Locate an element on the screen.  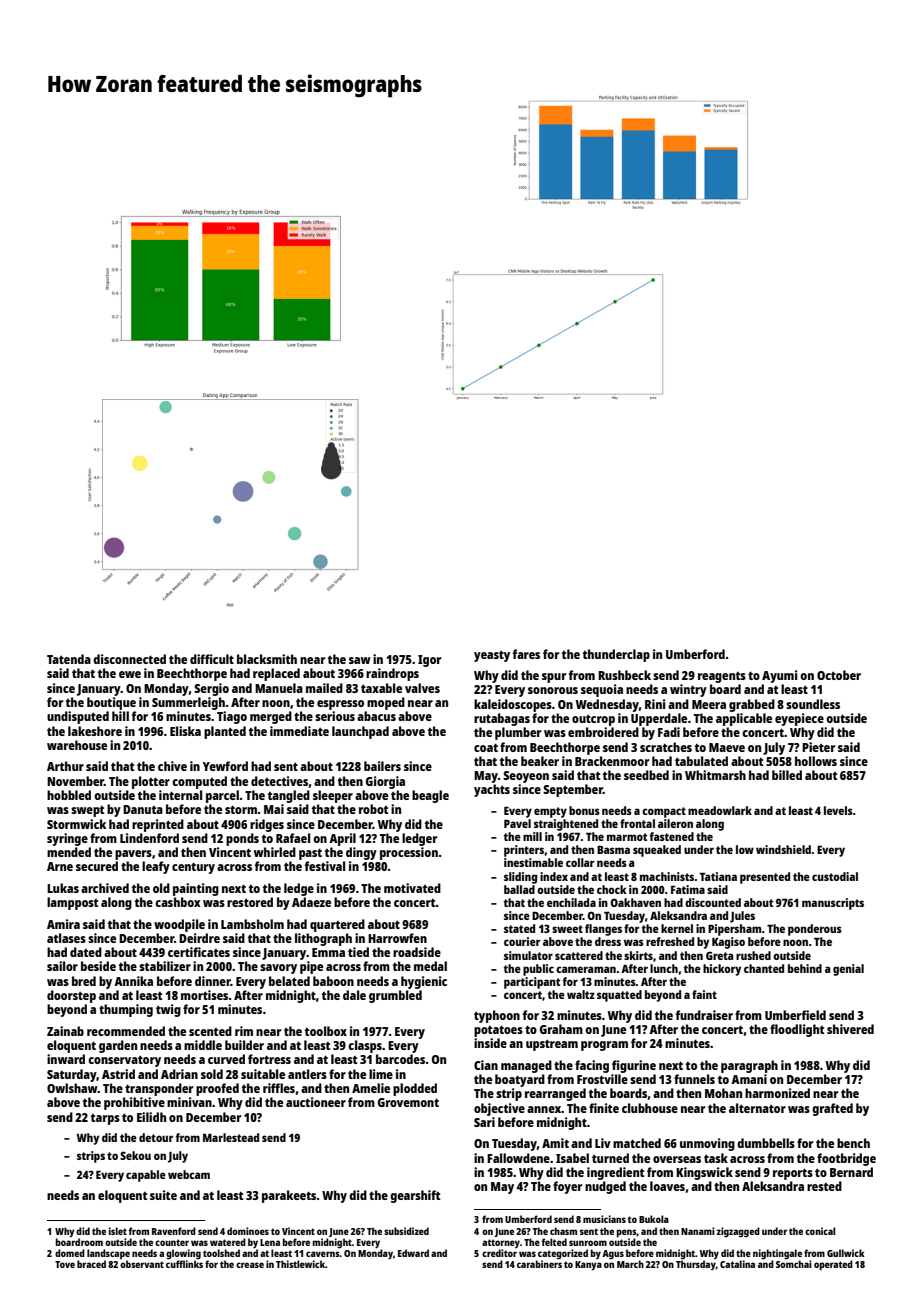
Pavel is located at coordinates (517, 823).
